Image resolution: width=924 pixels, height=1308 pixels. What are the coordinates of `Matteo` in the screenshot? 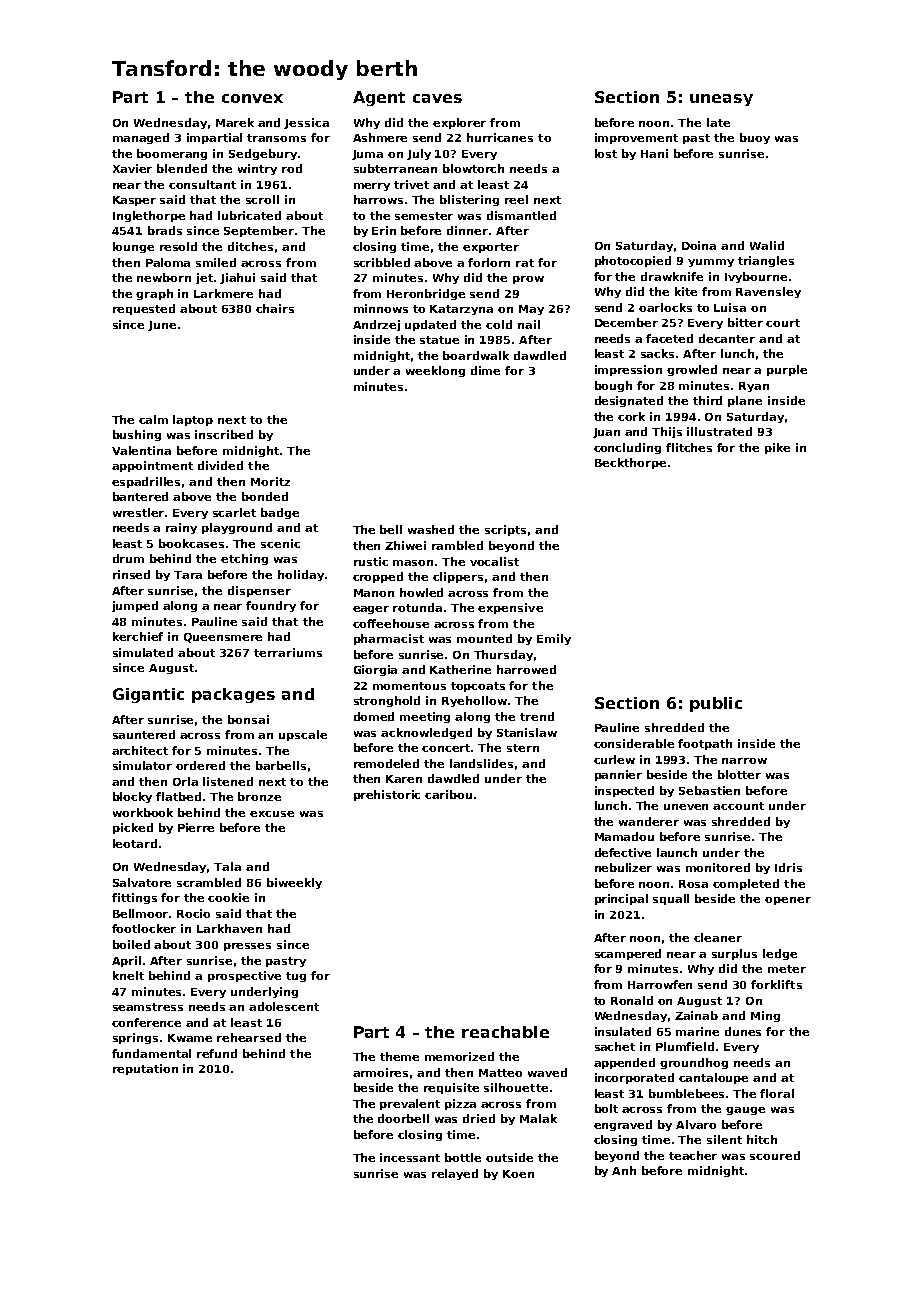 It's located at (500, 1073).
